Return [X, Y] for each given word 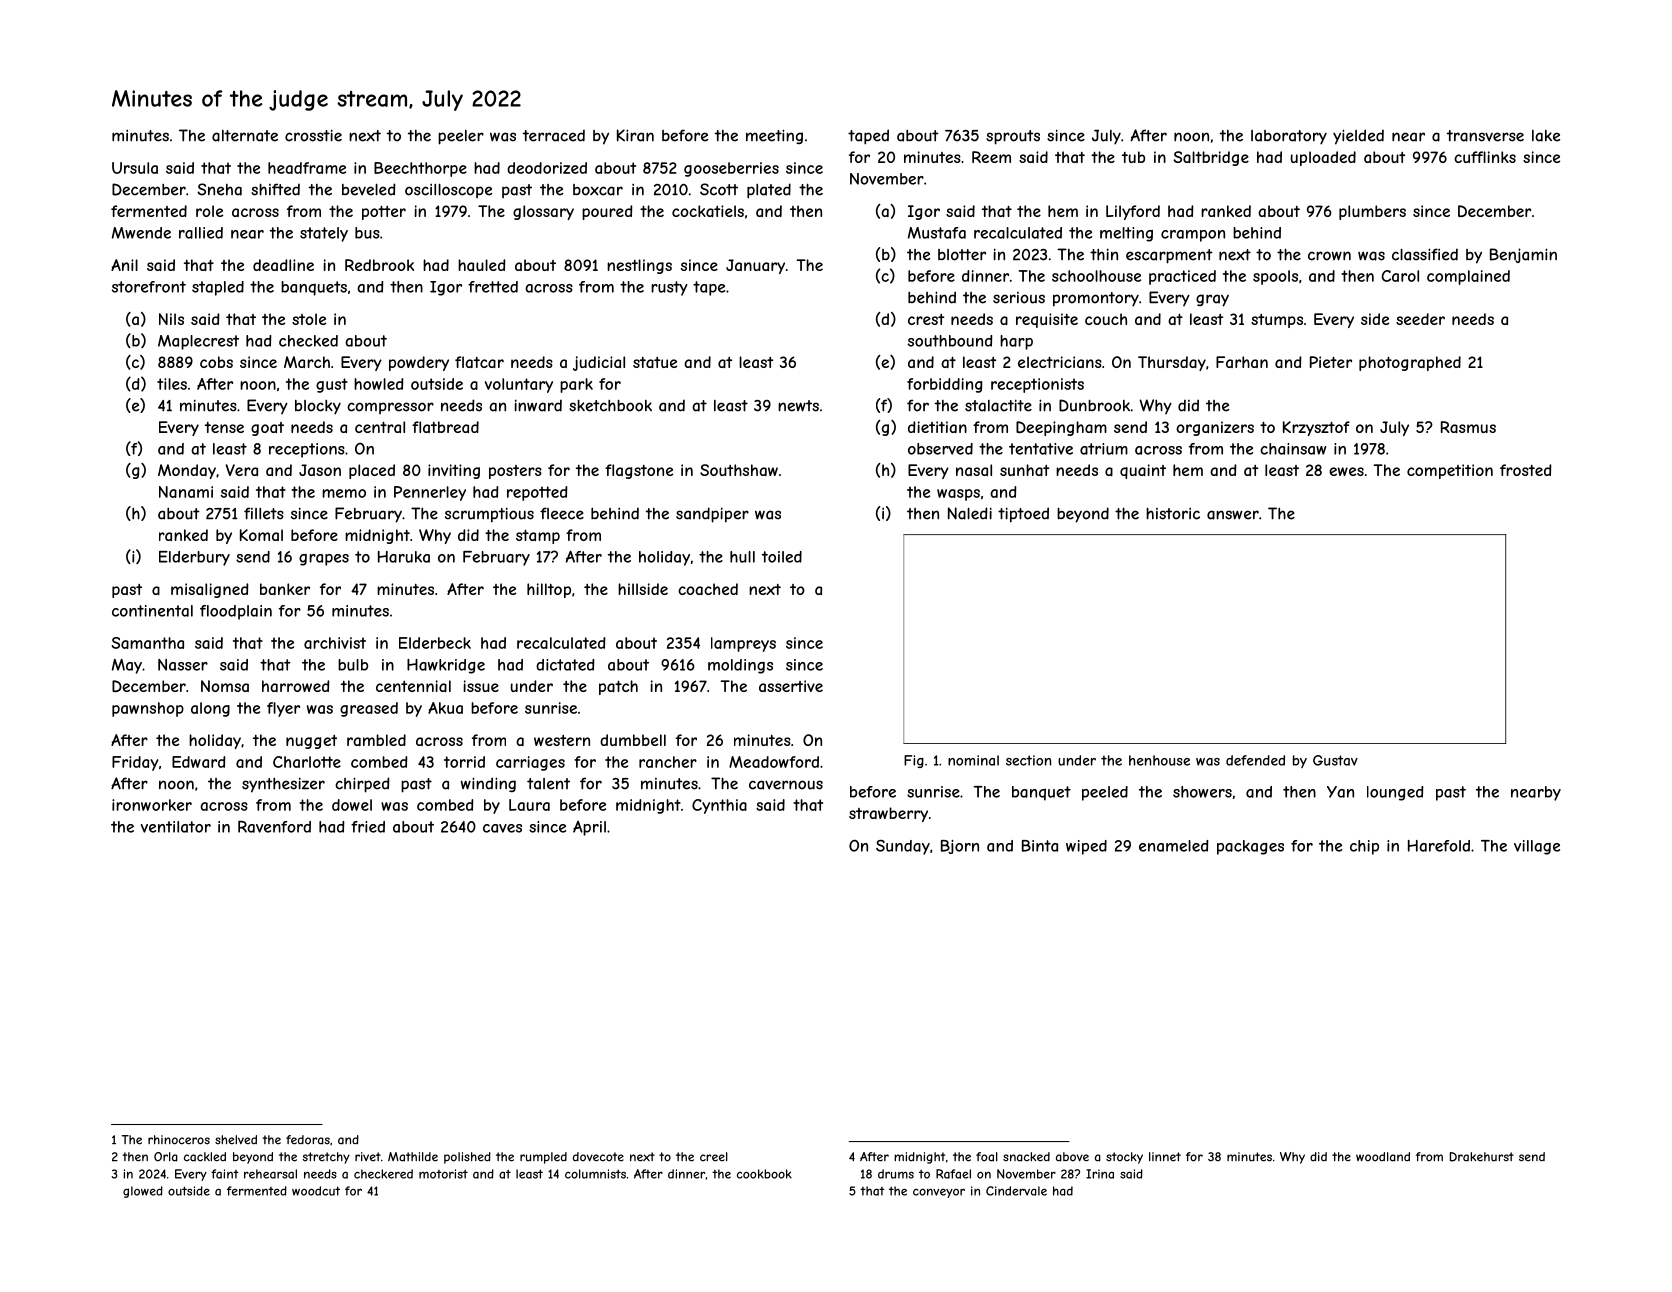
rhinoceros [179, 1140]
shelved [236, 1140]
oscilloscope [448, 190]
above [1072, 1157]
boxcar [598, 190]
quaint [1143, 471]
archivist [335, 643]
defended [1255, 760]
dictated [565, 665]
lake [1546, 136]
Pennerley [430, 493]
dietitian [937, 427]
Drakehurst [1482, 1157]
